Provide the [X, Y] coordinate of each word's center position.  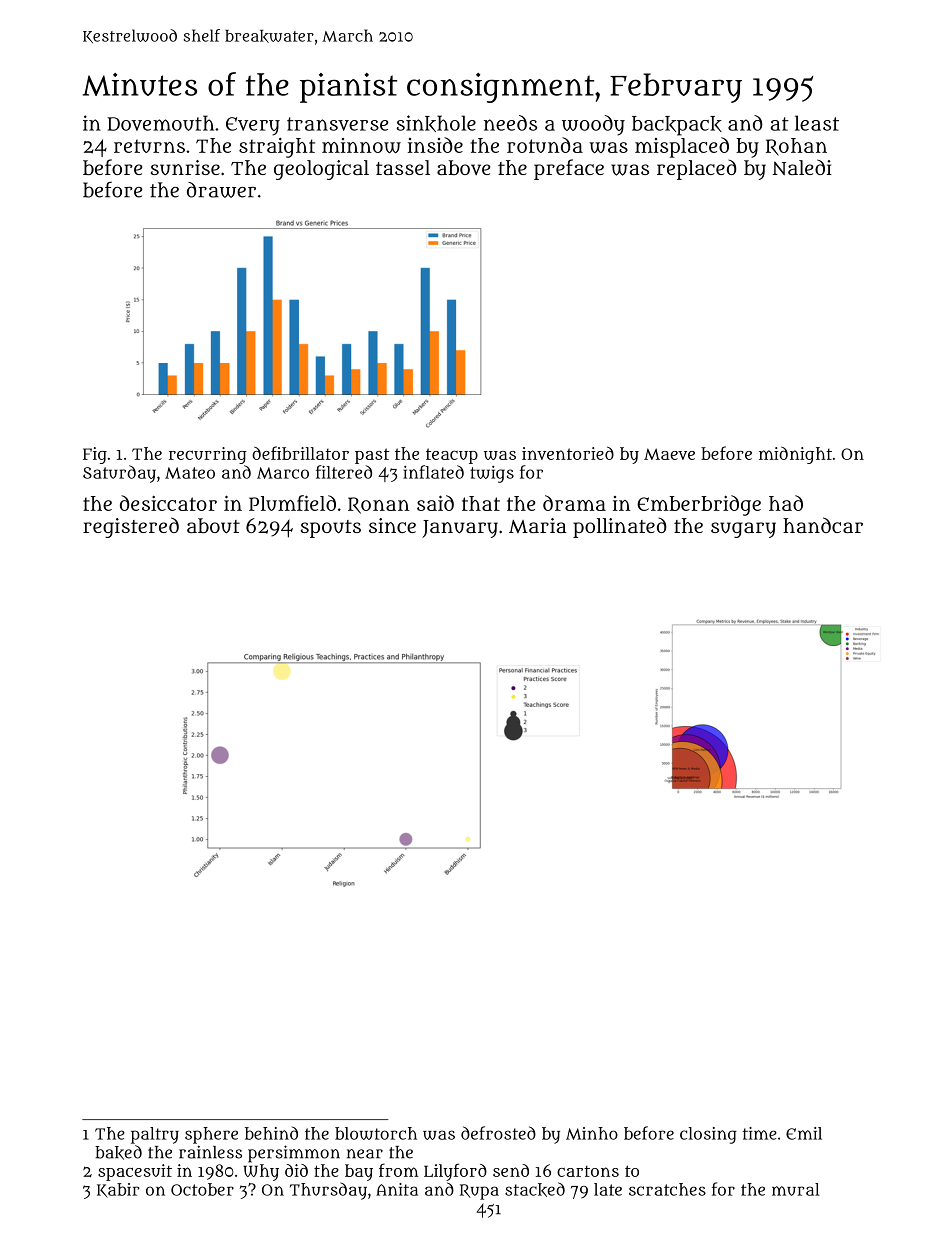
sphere [211, 1135]
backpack [677, 126]
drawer [221, 190]
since [392, 525]
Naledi [802, 167]
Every [253, 126]
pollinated [619, 528]
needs [510, 123]
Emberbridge [699, 505]
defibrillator [300, 453]
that [481, 503]
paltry [155, 1135]
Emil [804, 1133]
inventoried [568, 453]
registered [131, 527]
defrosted [498, 1133]
